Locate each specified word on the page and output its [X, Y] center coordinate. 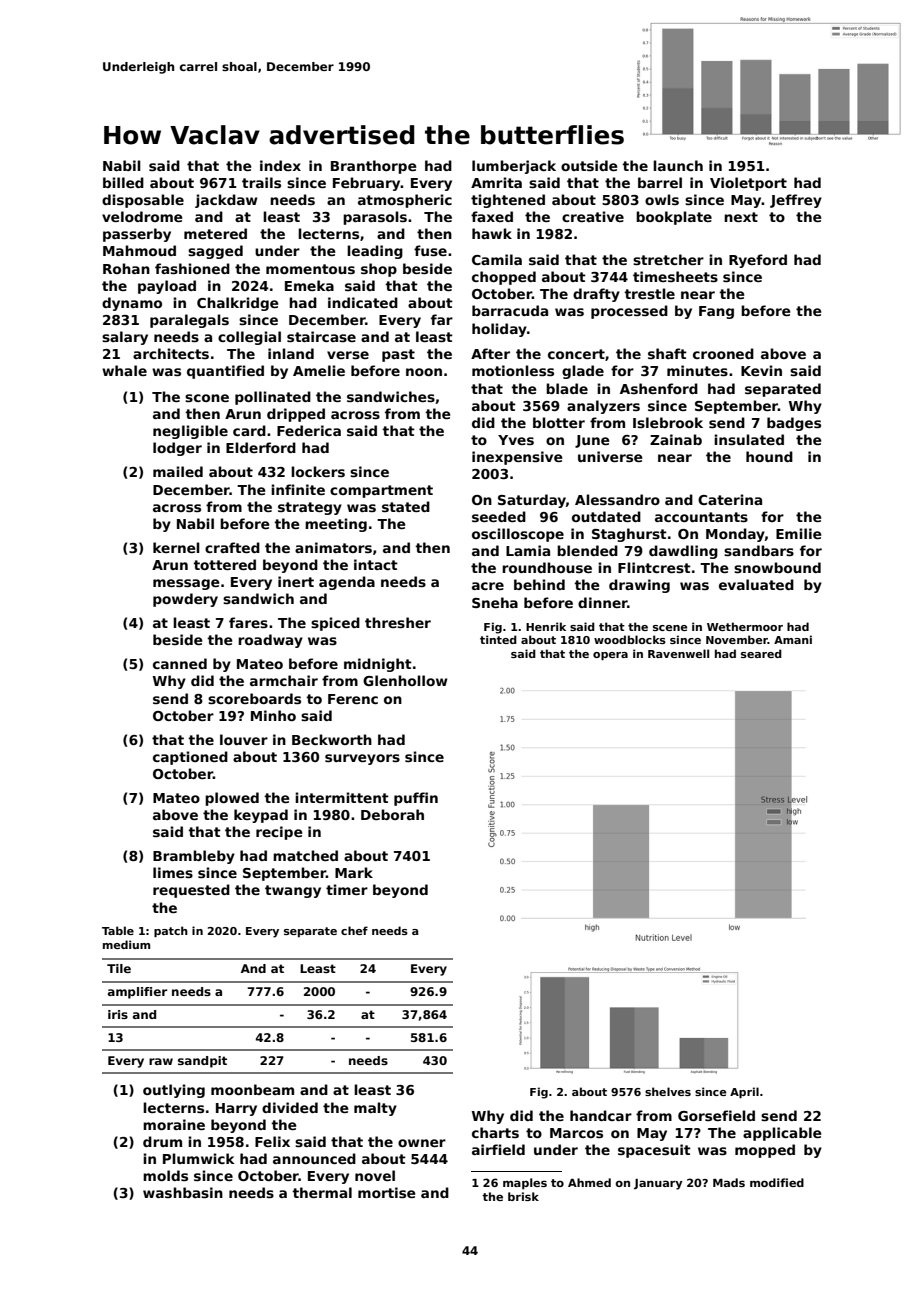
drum [162, 1141]
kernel [176, 547]
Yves [516, 440]
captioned [190, 758]
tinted [498, 639]
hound [769, 456]
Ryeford [758, 261]
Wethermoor [745, 626]
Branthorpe [373, 167]
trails [261, 182]
